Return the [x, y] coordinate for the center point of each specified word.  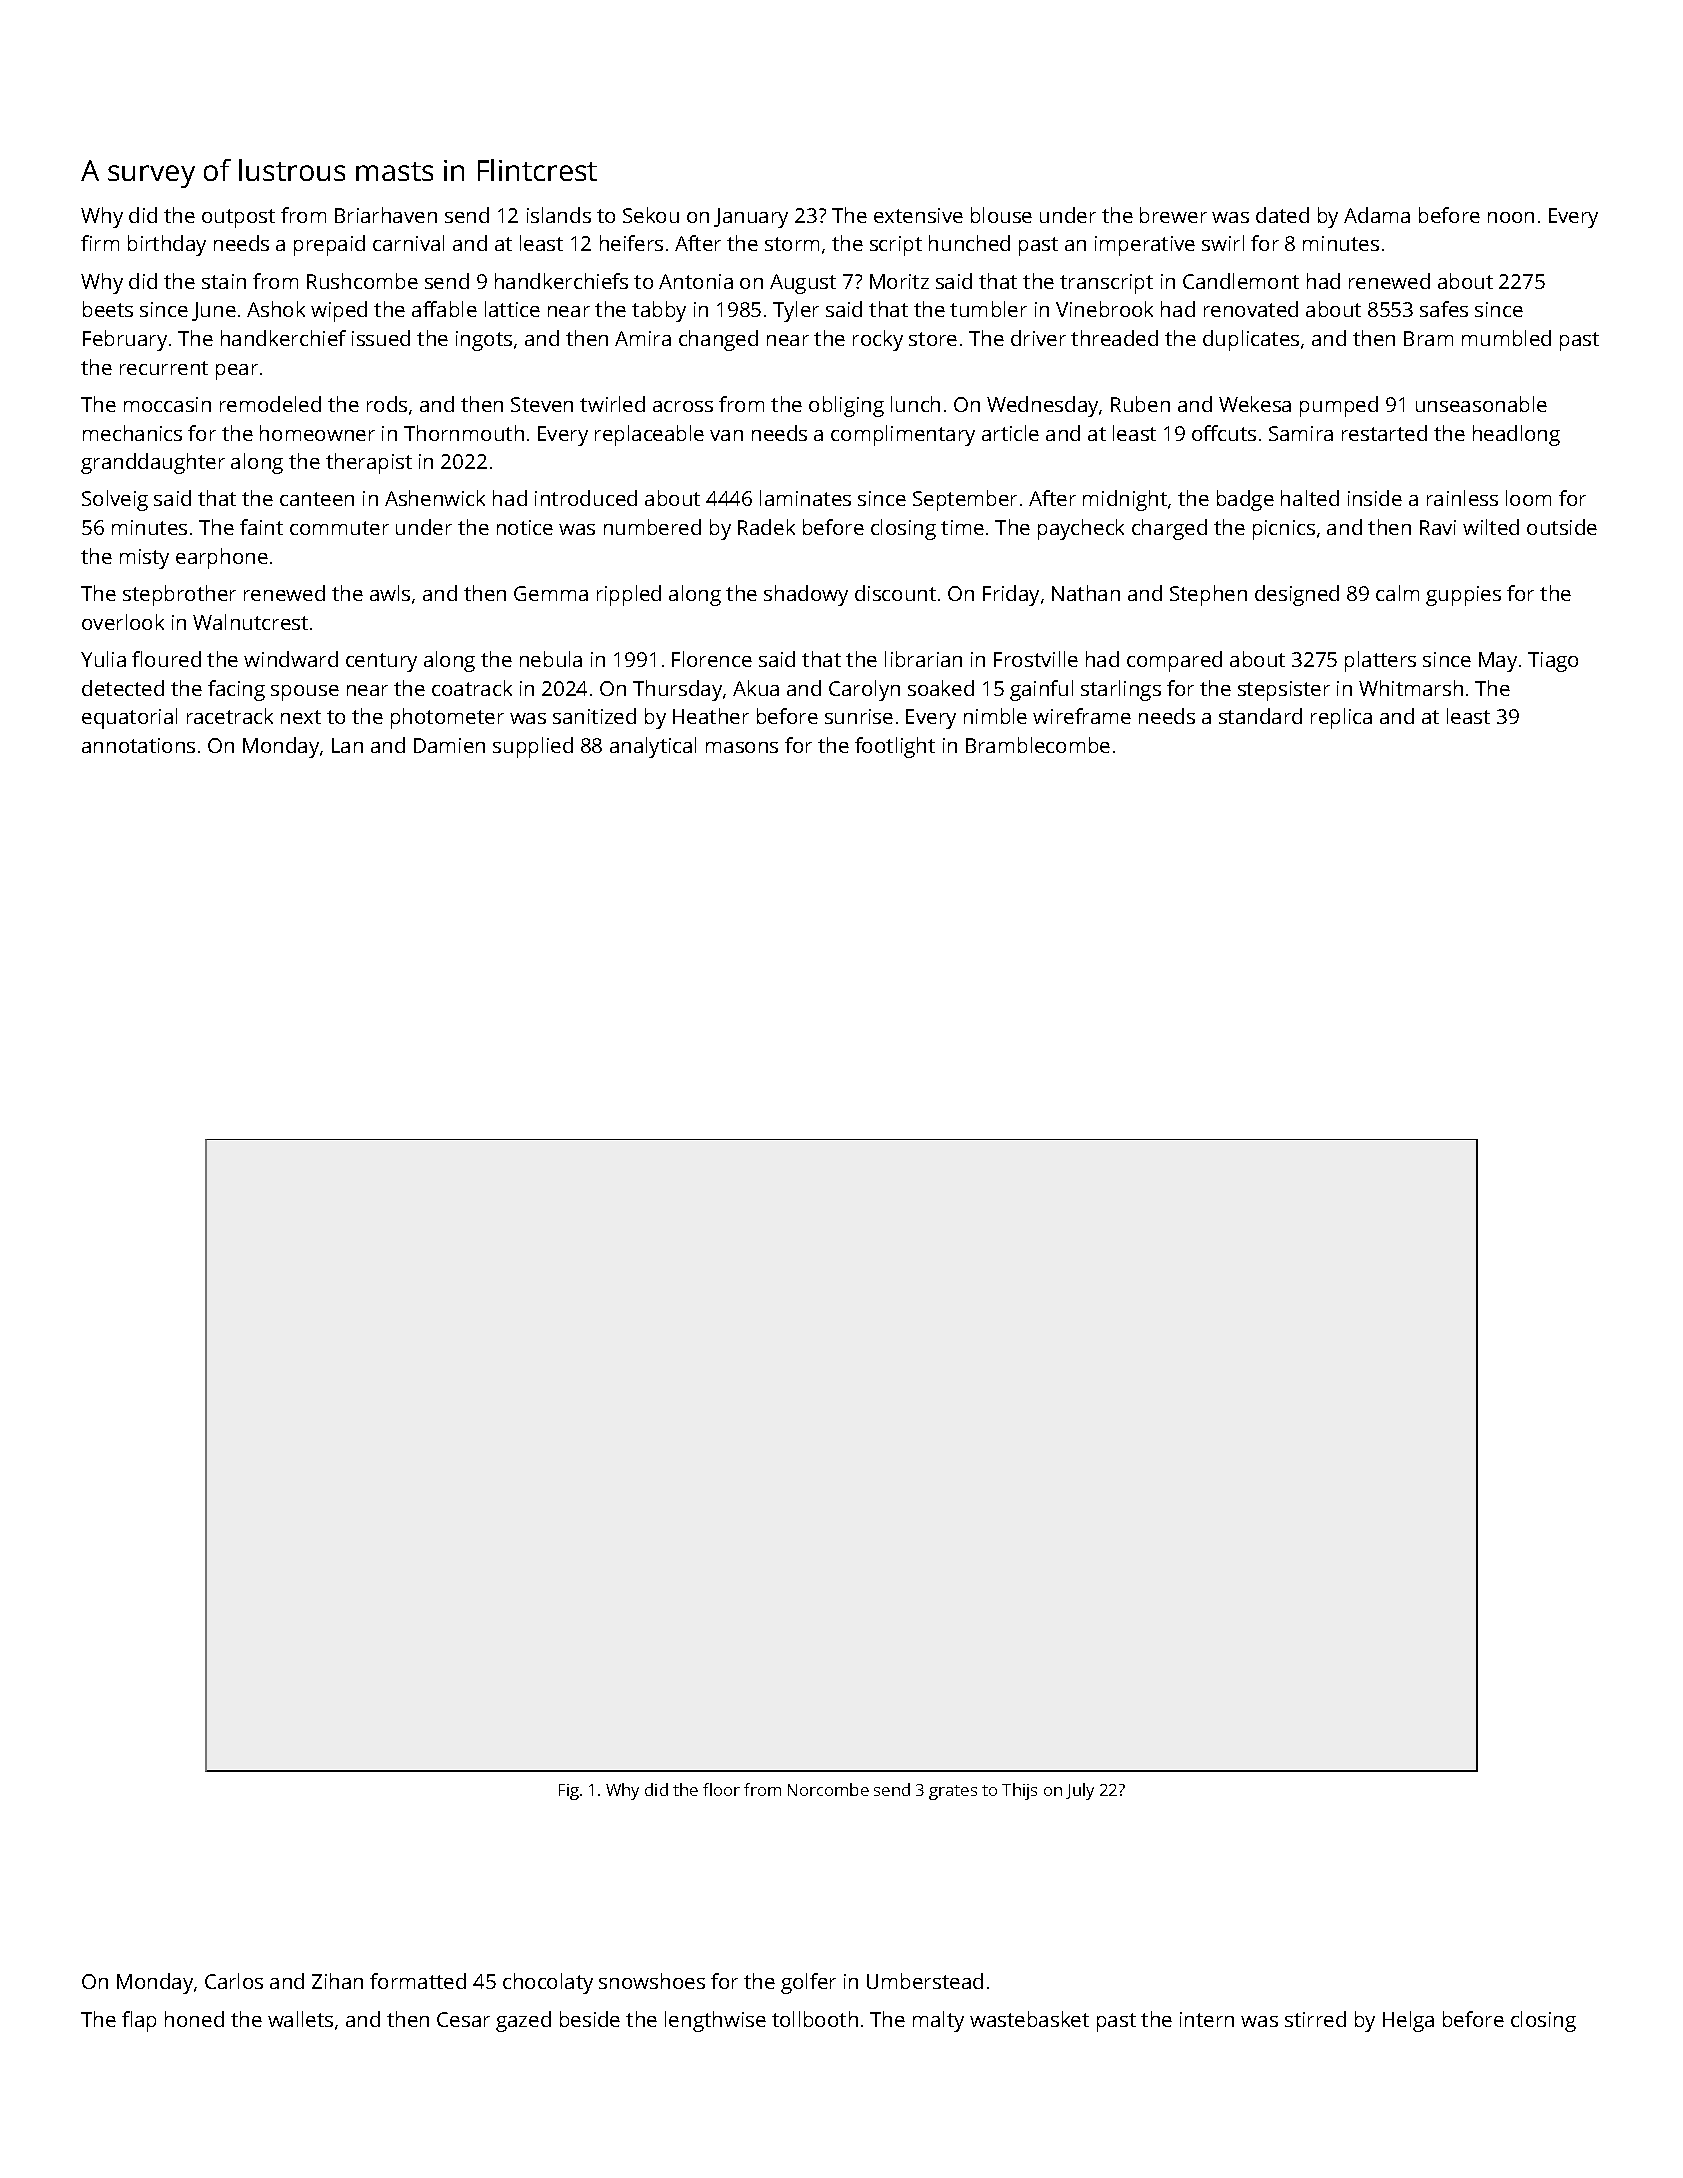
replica [1341, 718]
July [1080, 1791]
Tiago [1553, 662]
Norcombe [828, 1789]
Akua [756, 688]
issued [381, 338]
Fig [569, 1792]
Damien [449, 745]
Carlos [234, 1981]
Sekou [651, 215]
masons [742, 747]
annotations [138, 745]
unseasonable [1481, 404]
